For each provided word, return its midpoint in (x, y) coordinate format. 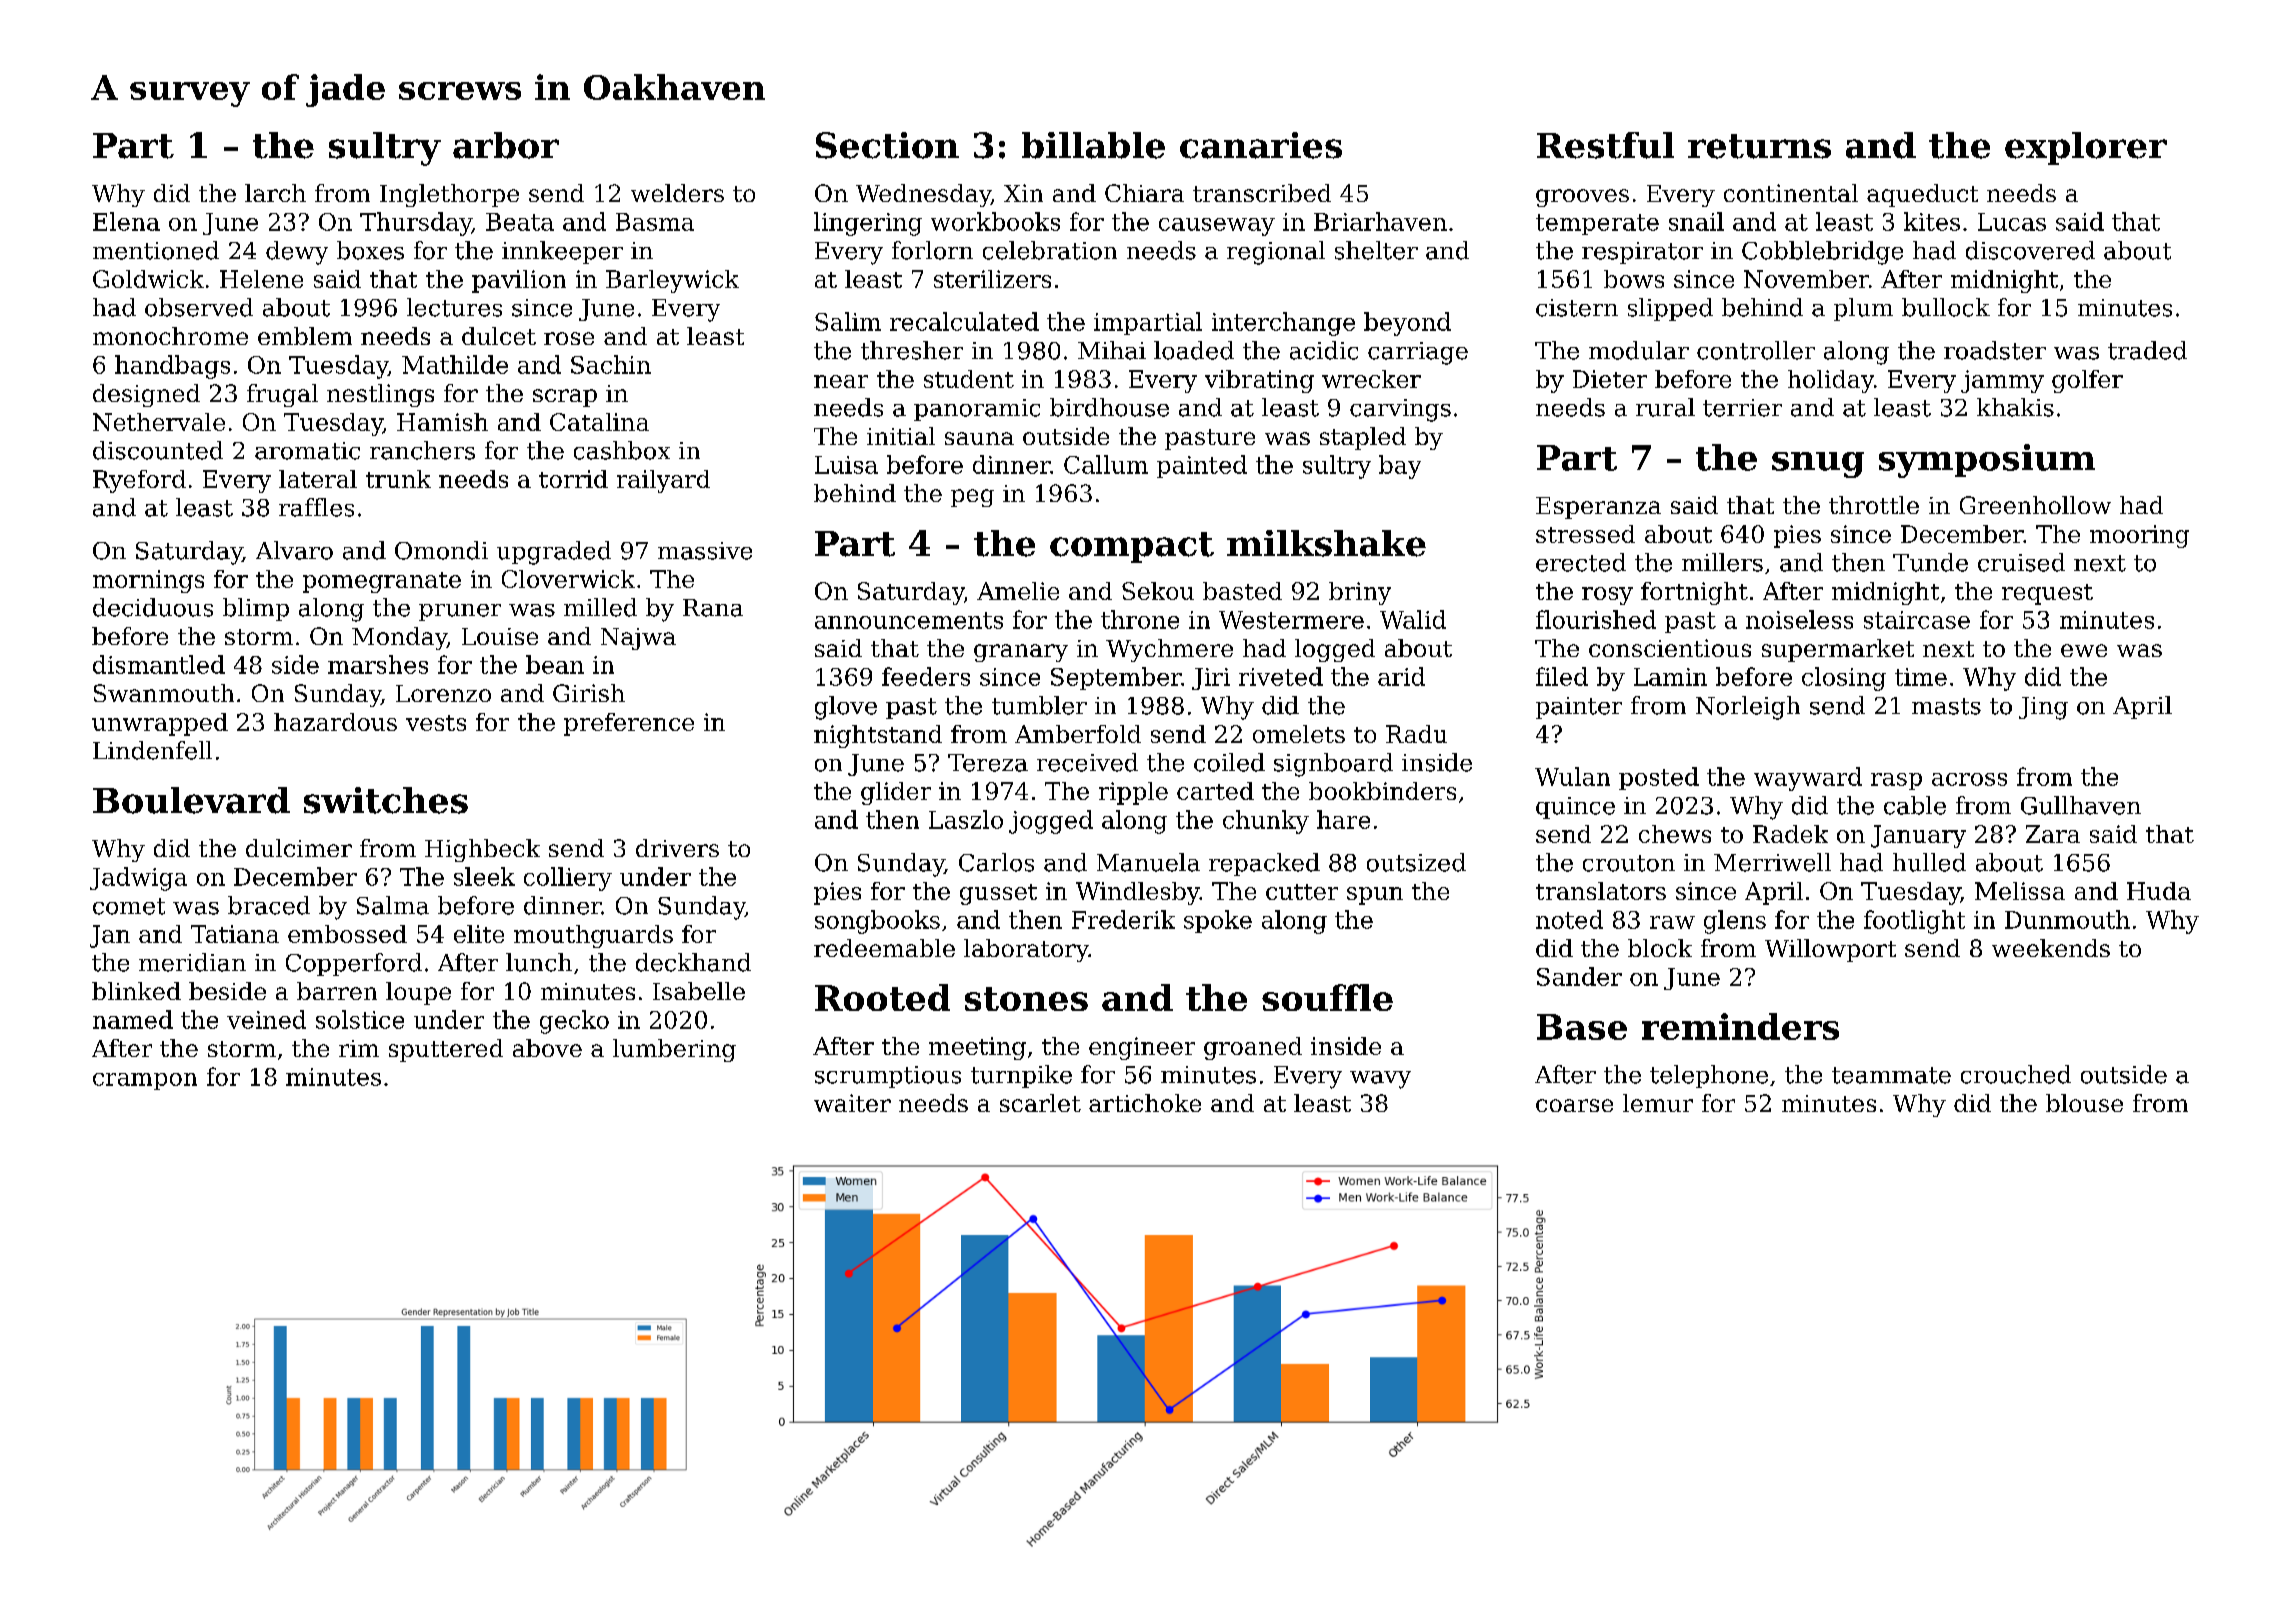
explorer (2086, 148)
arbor (506, 145)
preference (629, 724)
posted (1659, 778)
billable (1093, 145)
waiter (852, 1103)
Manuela (1148, 862)
